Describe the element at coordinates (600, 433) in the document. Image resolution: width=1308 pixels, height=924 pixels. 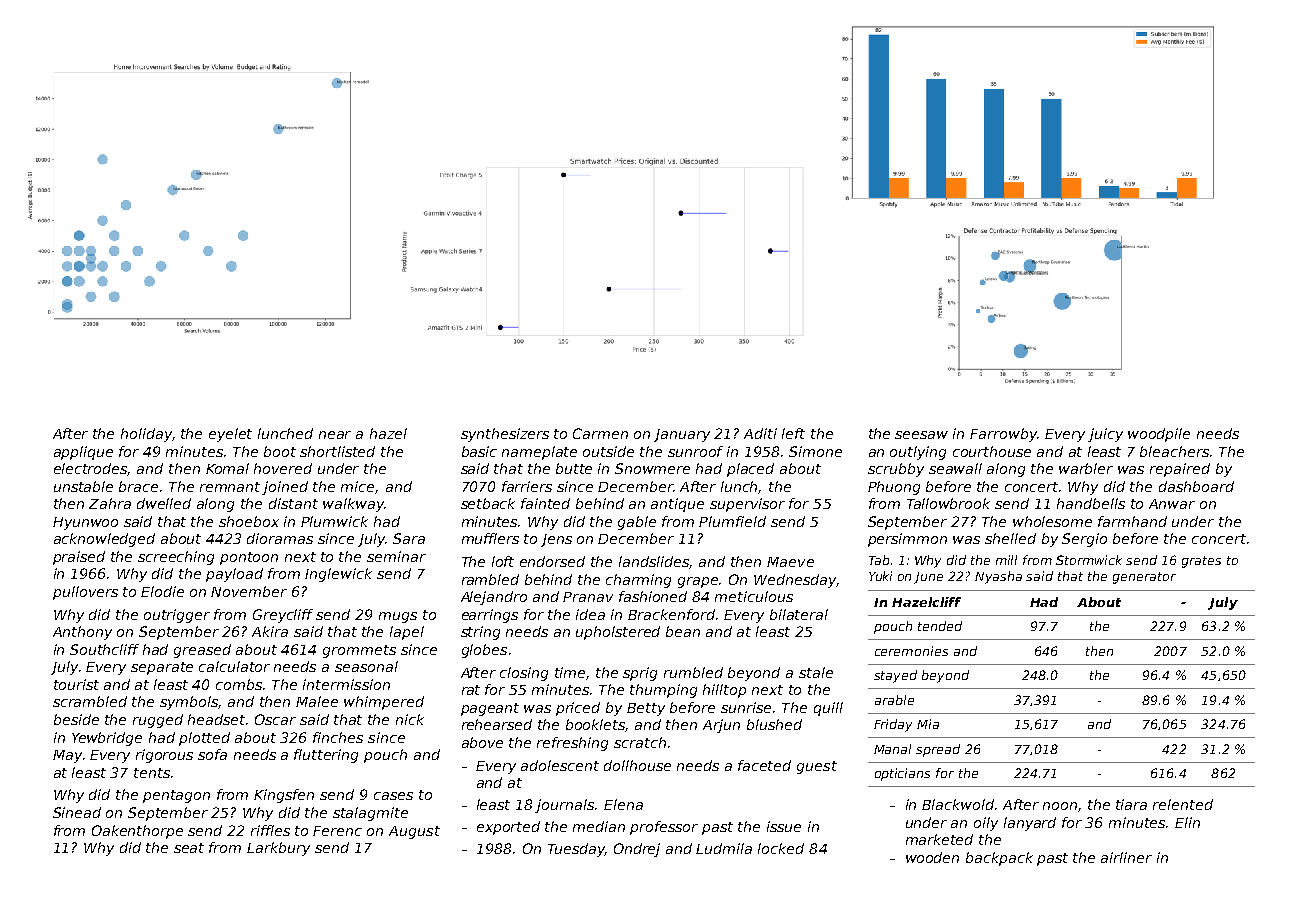
I see `Carmen` at that location.
